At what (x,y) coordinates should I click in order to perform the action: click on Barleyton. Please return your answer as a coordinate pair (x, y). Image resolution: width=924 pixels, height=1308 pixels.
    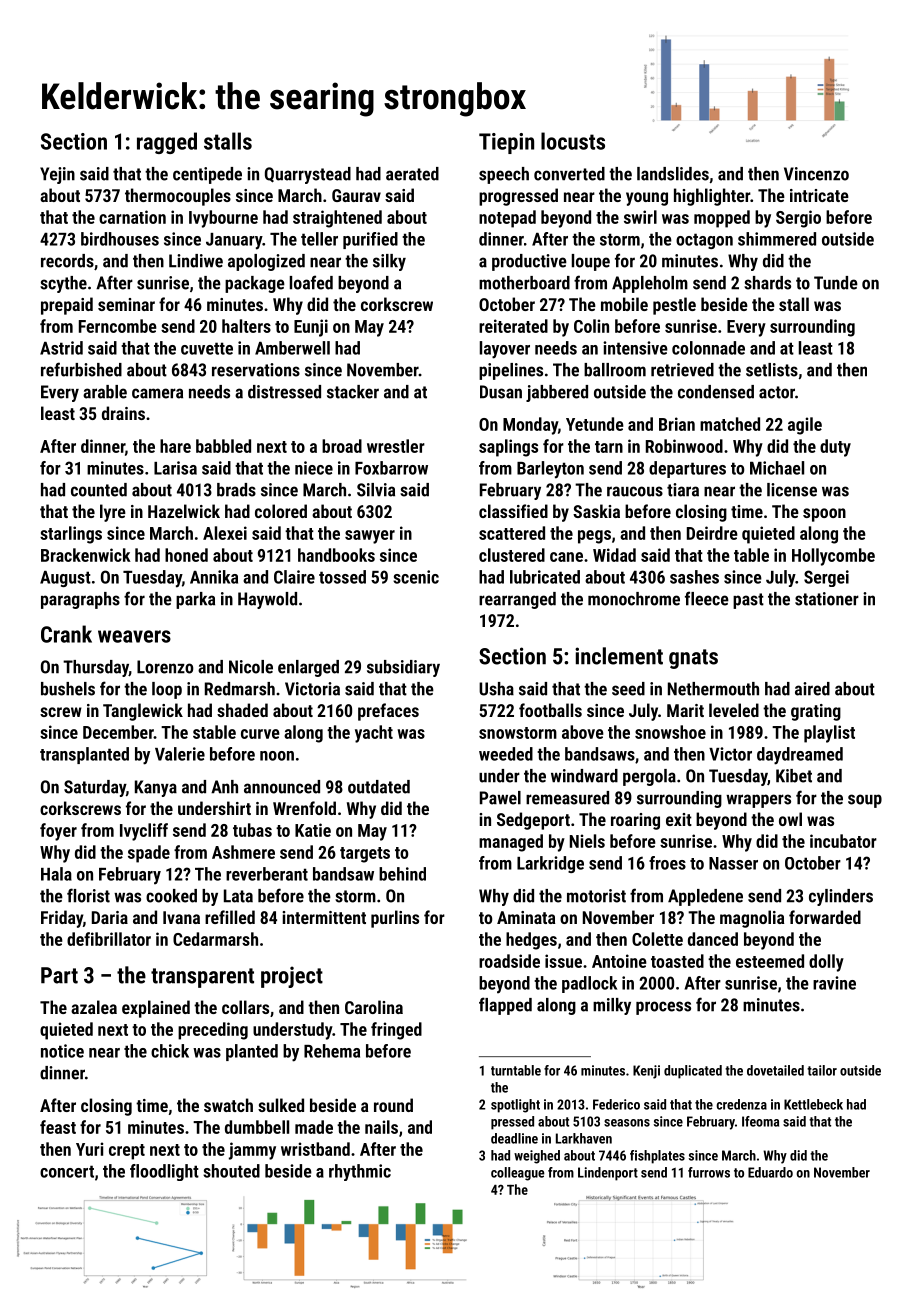
    Looking at the image, I should click on (550, 470).
